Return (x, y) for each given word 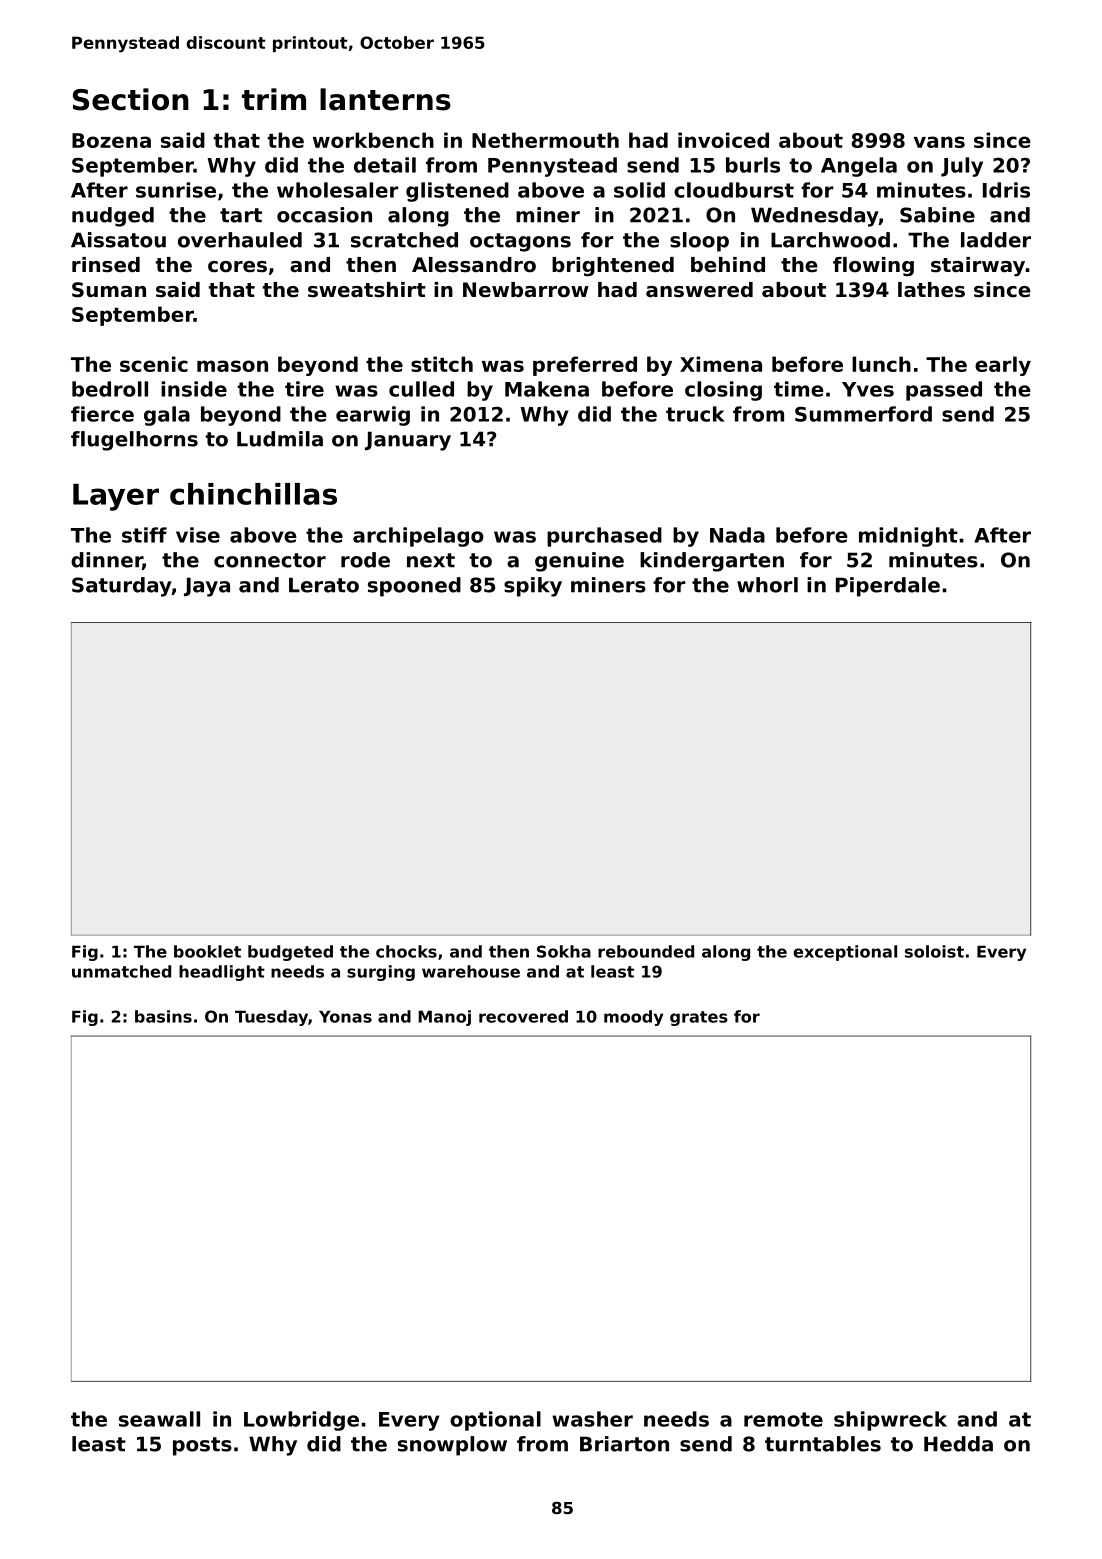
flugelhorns (134, 441)
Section (131, 99)
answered (699, 290)
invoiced (723, 140)
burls (753, 165)
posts (202, 1446)
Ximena (721, 364)
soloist (934, 951)
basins (163, 1016)
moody (633, 1018)
